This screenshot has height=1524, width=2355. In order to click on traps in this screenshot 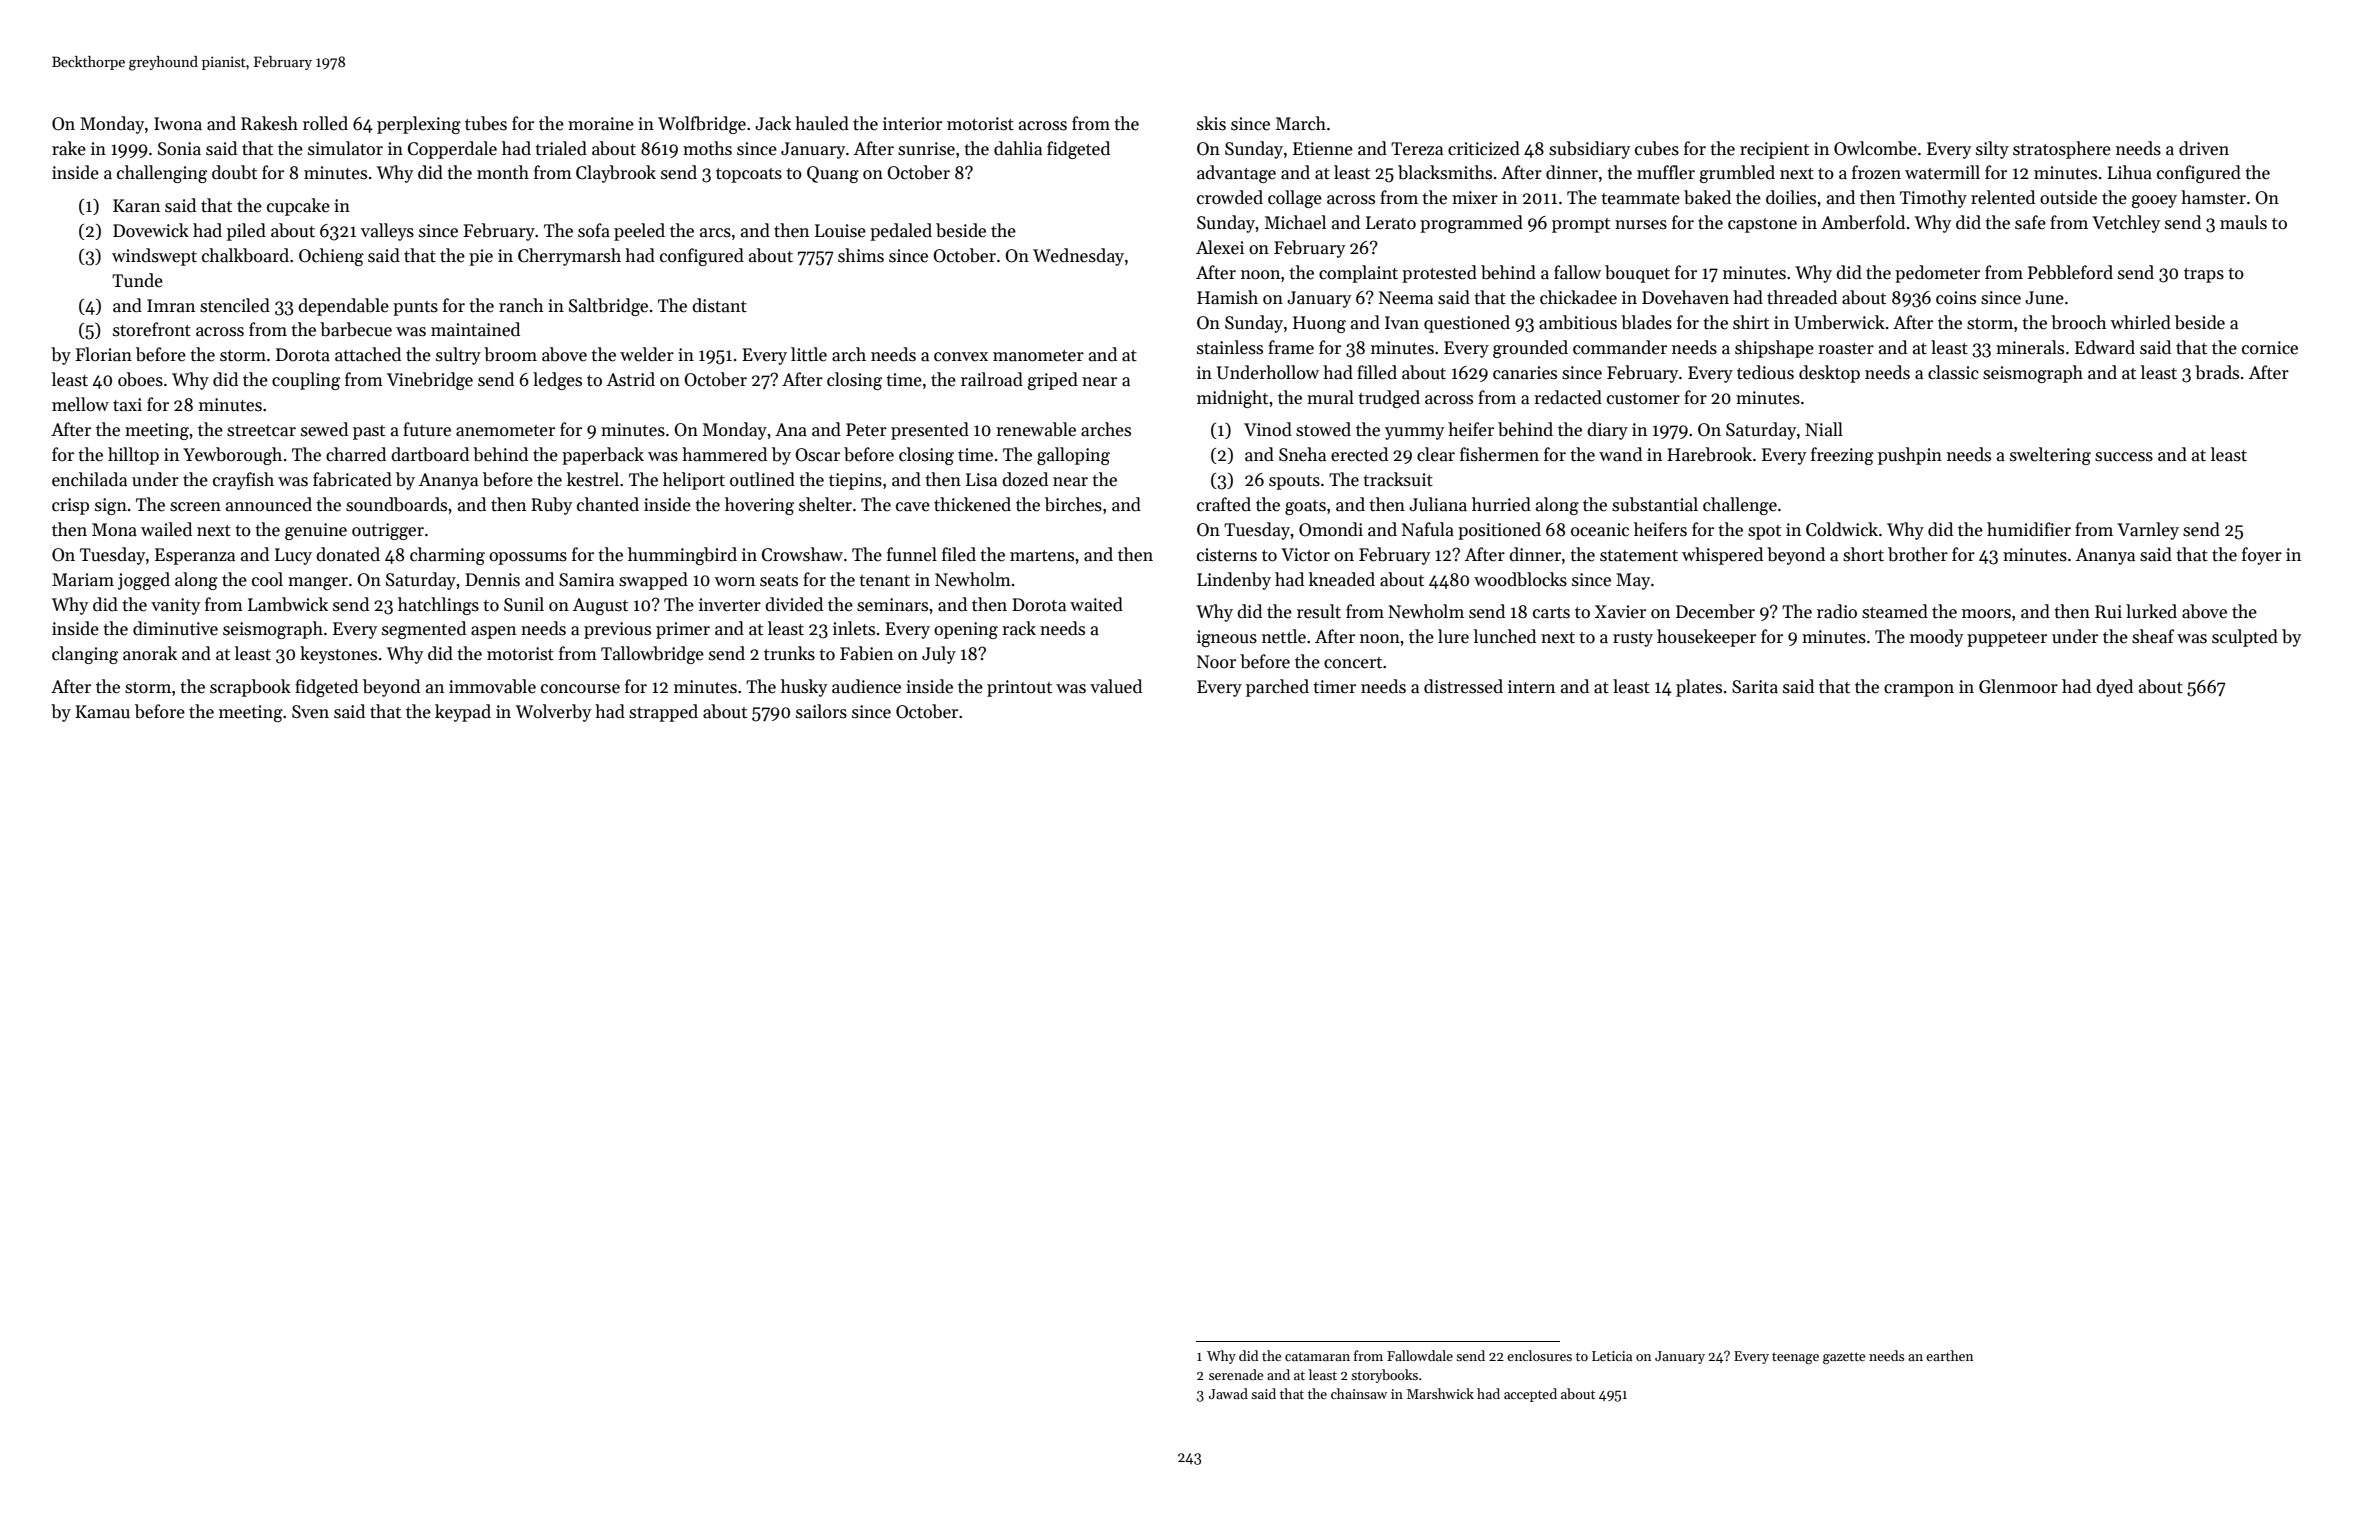, I will do `click(2204, 275)`.
